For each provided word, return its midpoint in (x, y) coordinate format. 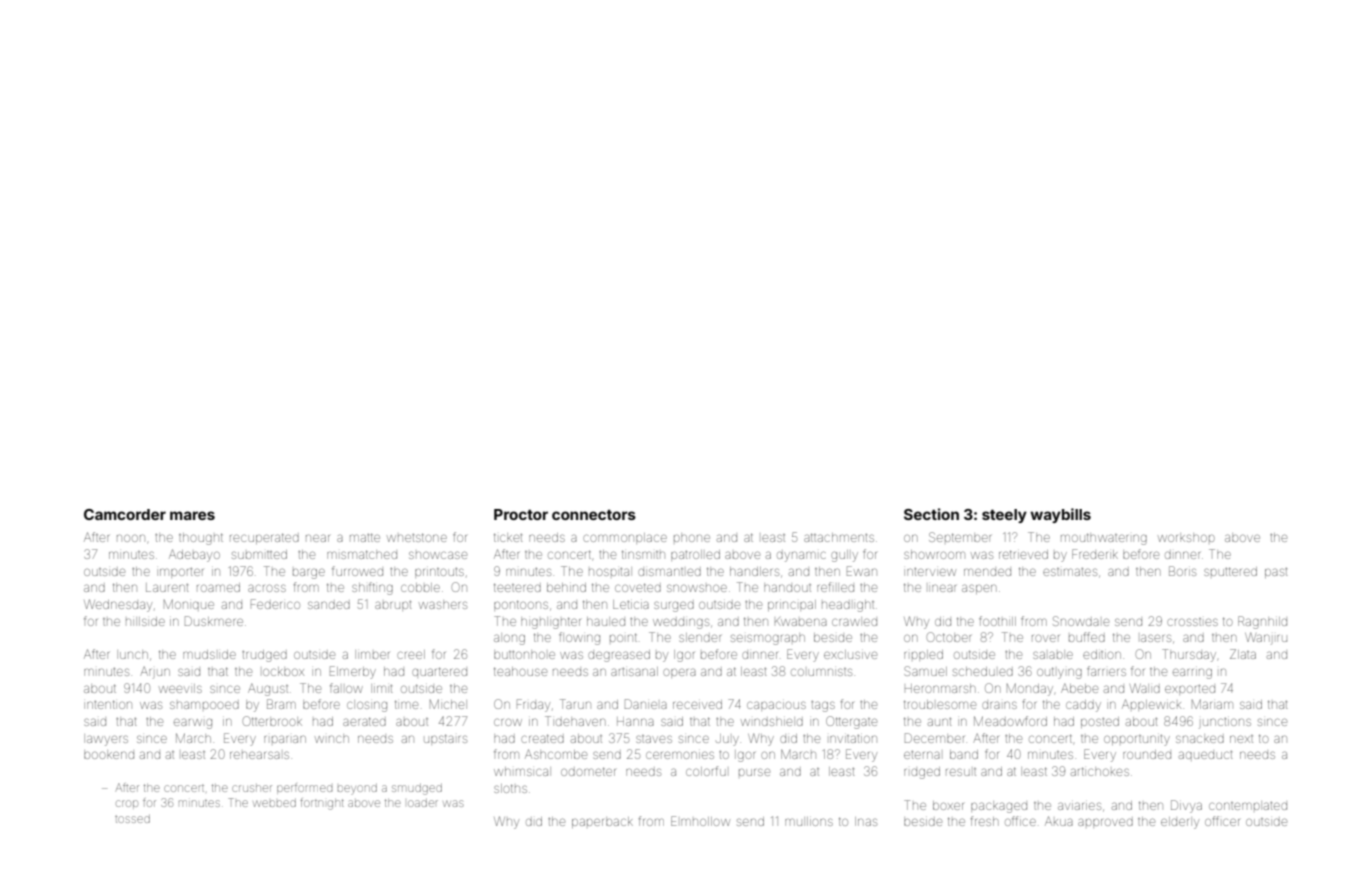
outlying (1059, 673)
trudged (264, 656)
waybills (1060, 515)
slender (700, 637)
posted (1100, 722)
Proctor (521, 514)
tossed (132, 819)
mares (192, 515)
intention (109, 704)
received (697, 704)
